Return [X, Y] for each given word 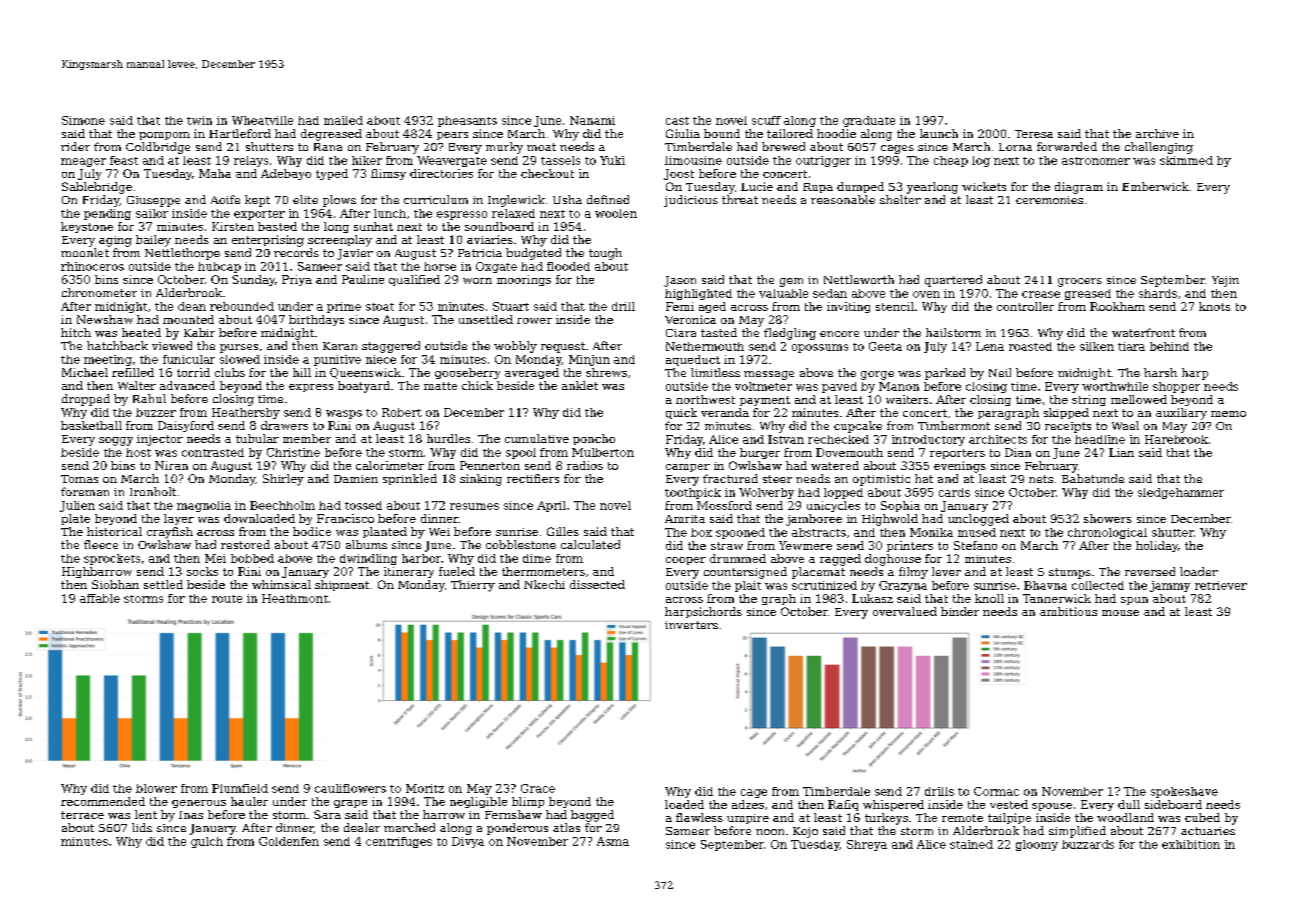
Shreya [867, 845]
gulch [207, 842]
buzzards [1088, 844]
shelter [900, 199]
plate [76, 519]
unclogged [978, 520]
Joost [679, 174]
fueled [457, 571]
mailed [343, 120]
